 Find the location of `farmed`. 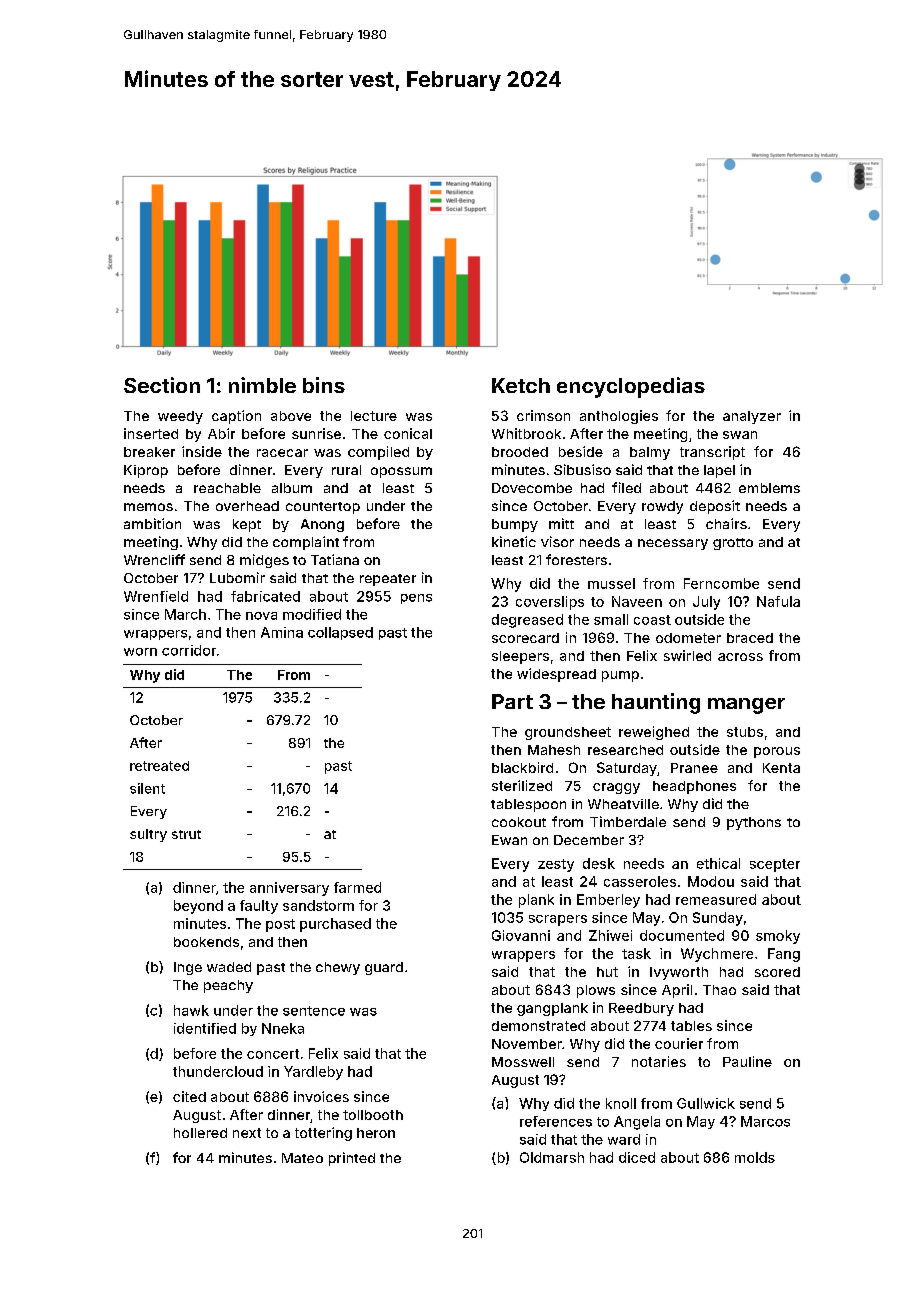

farmed is located at coordinates (357, 887).
